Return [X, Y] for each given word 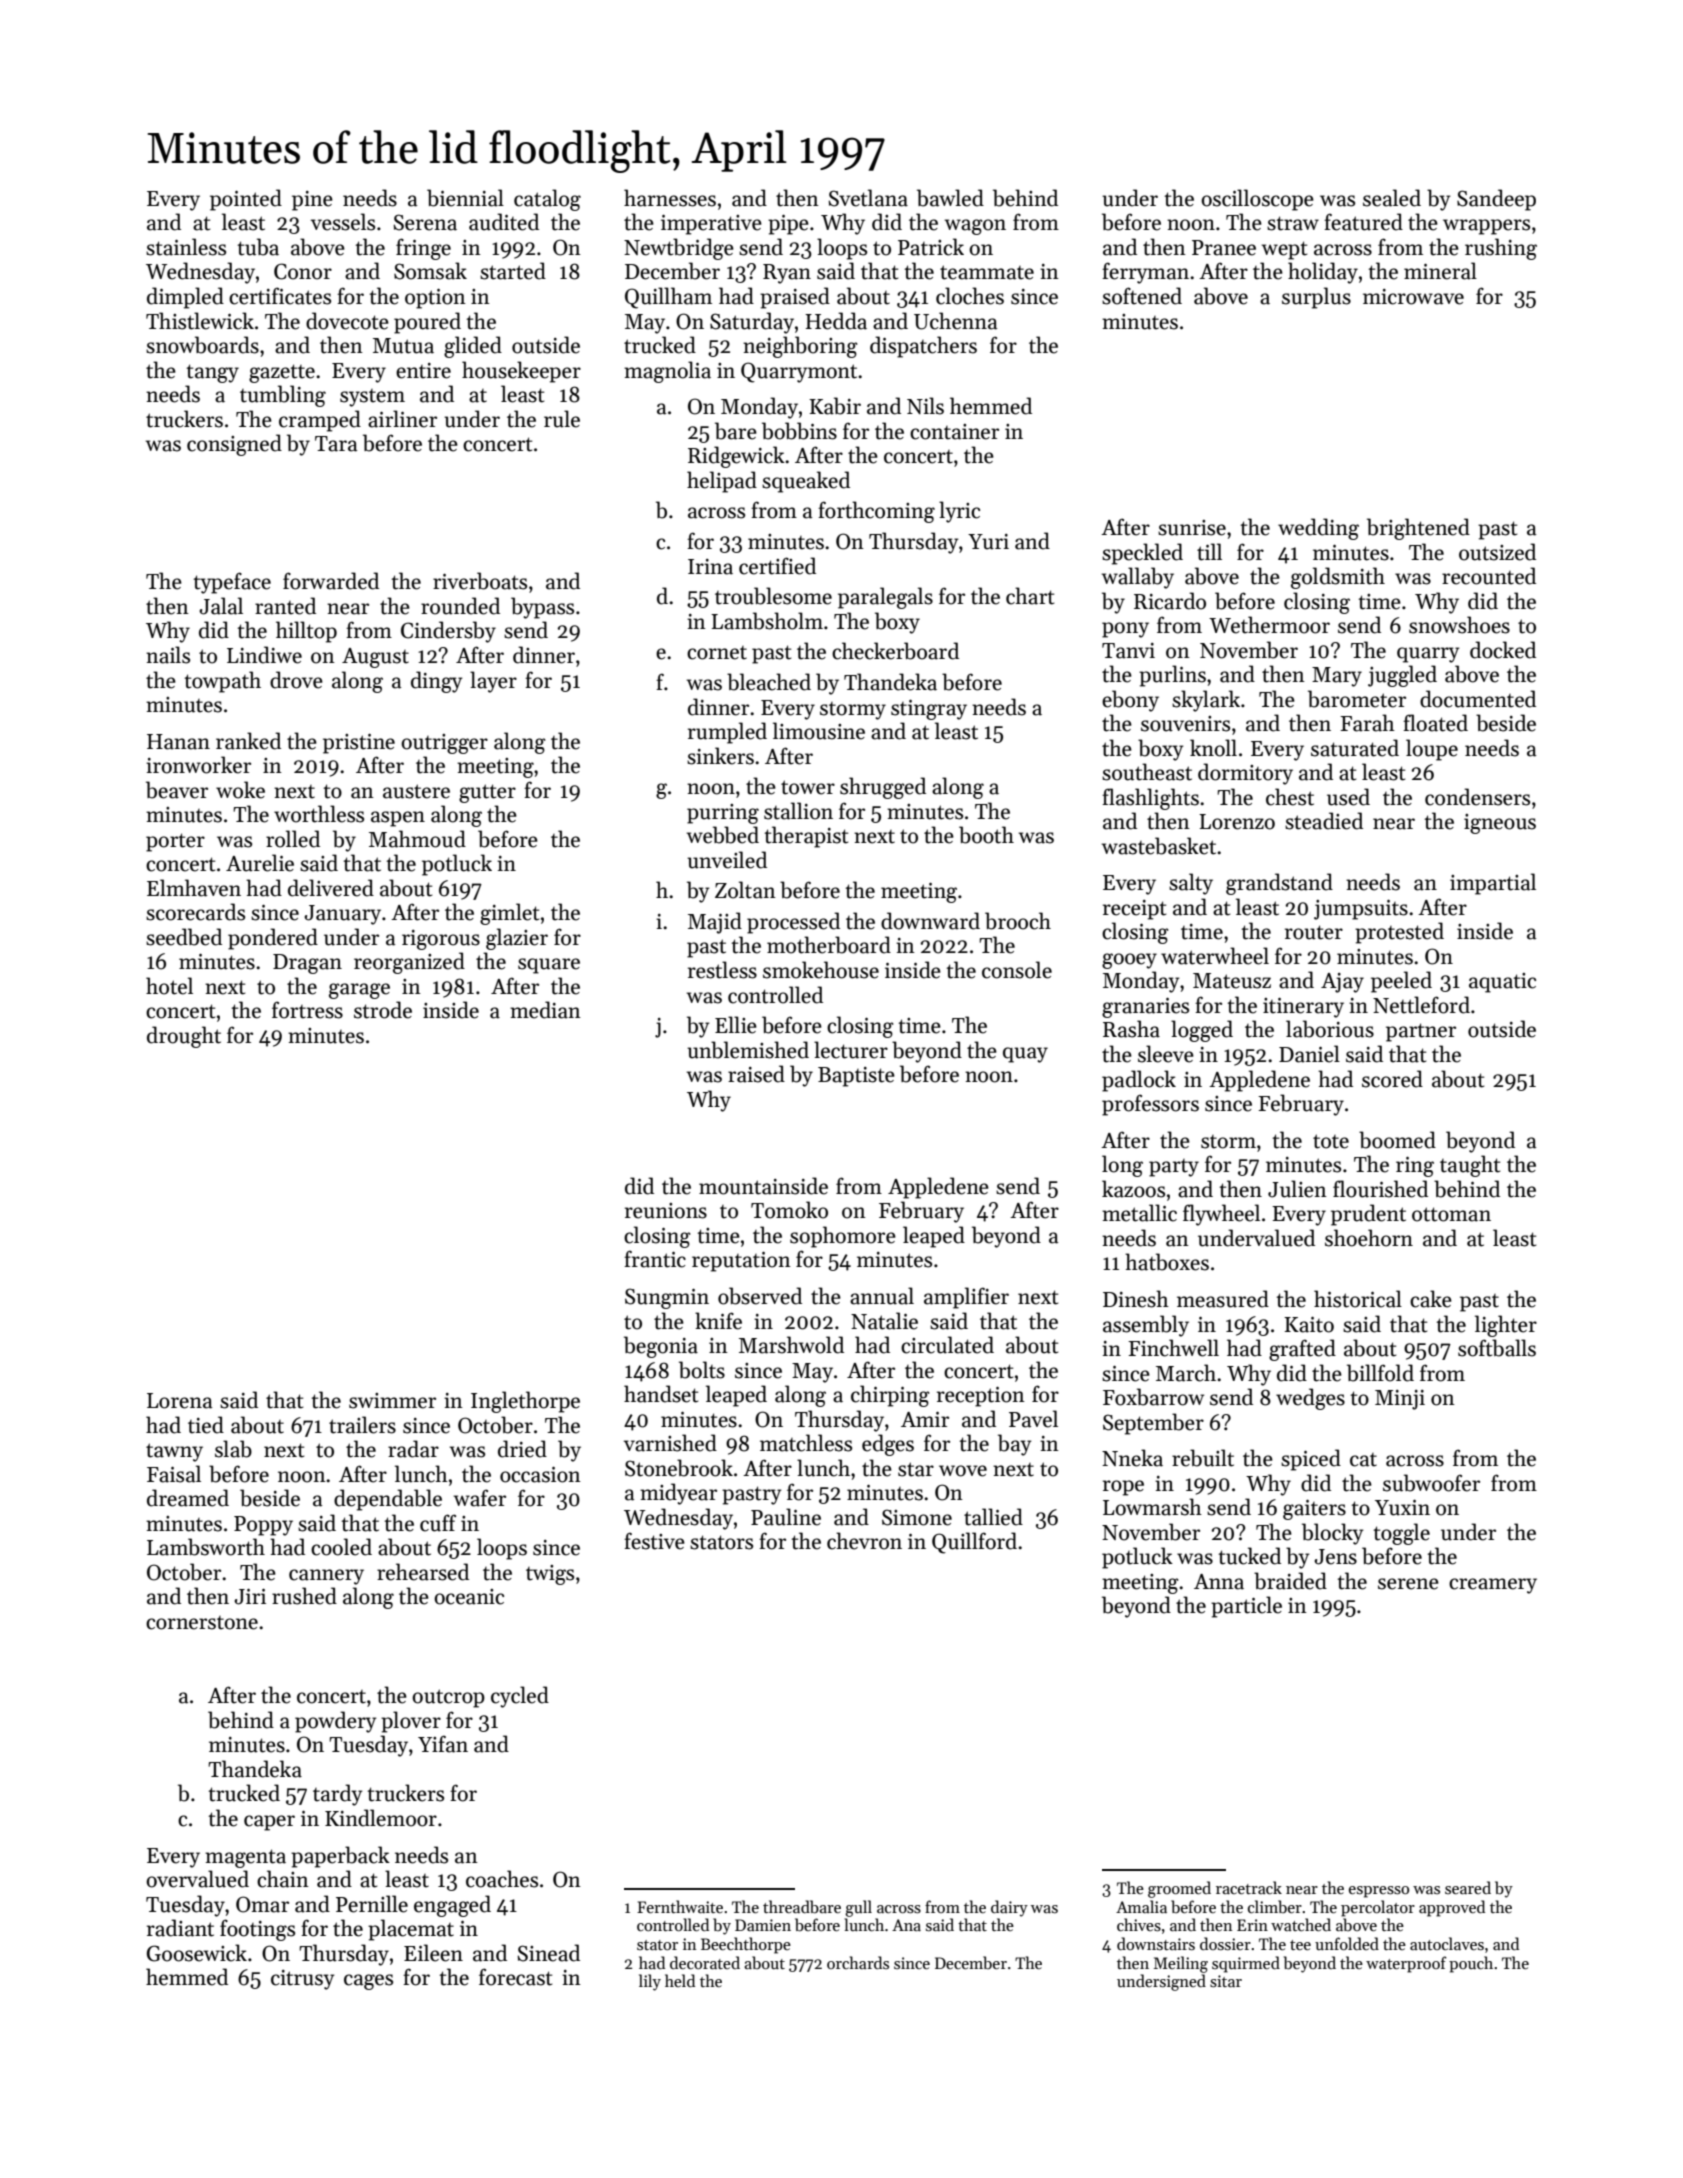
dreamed [188, 1498]
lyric [959, 512]
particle [1246, 1607]
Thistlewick [200, 321]
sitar [1226, 1981]
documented [1478, 699]
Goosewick [197, 1953]
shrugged [883, 788]
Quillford [974, 1543]
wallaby [1138, 578]
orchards [858, 1962]
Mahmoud [417, 839]
